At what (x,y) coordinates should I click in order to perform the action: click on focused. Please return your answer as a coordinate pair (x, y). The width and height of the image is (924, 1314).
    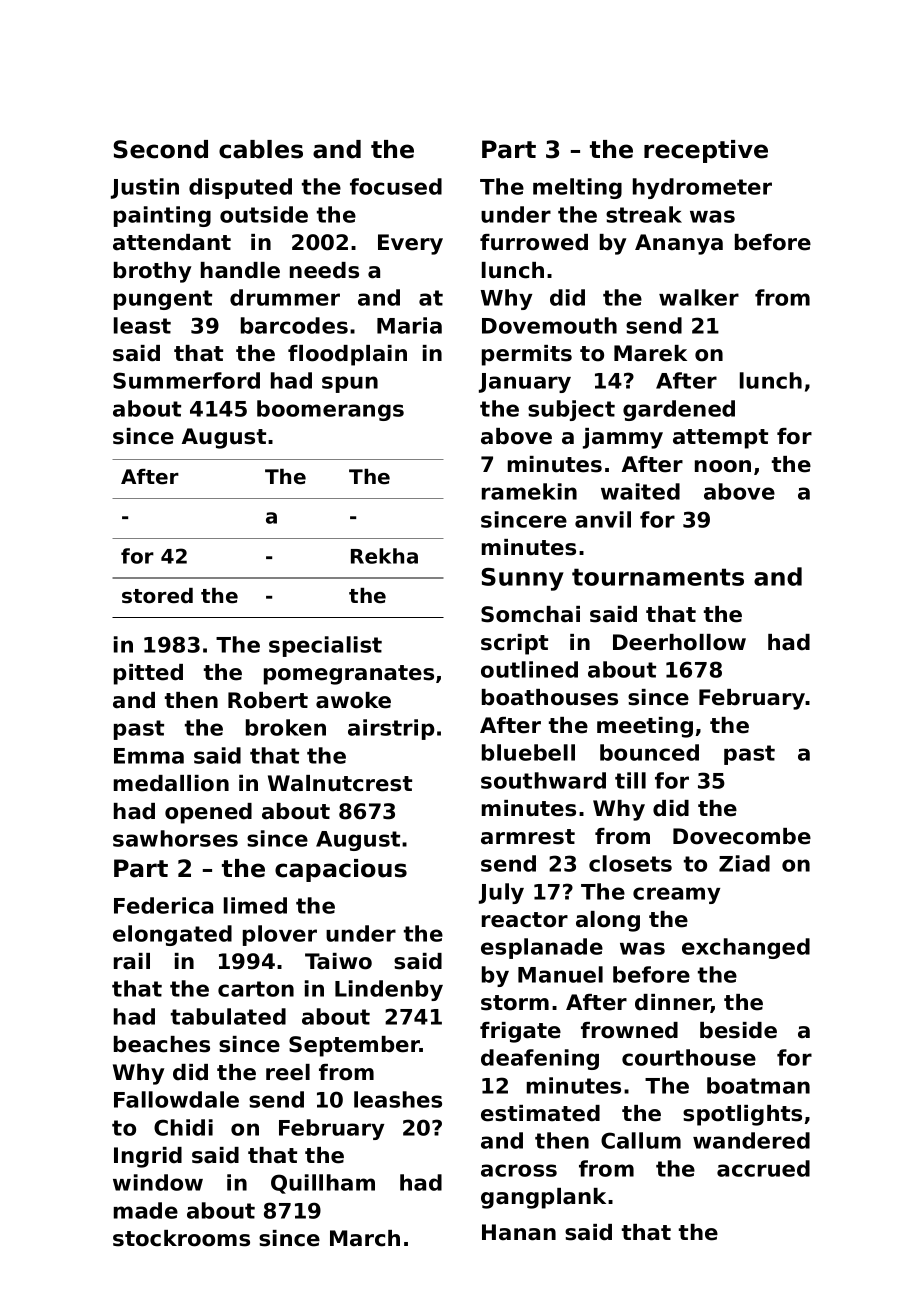
    Looking at the image, I should click on (396, 186).
